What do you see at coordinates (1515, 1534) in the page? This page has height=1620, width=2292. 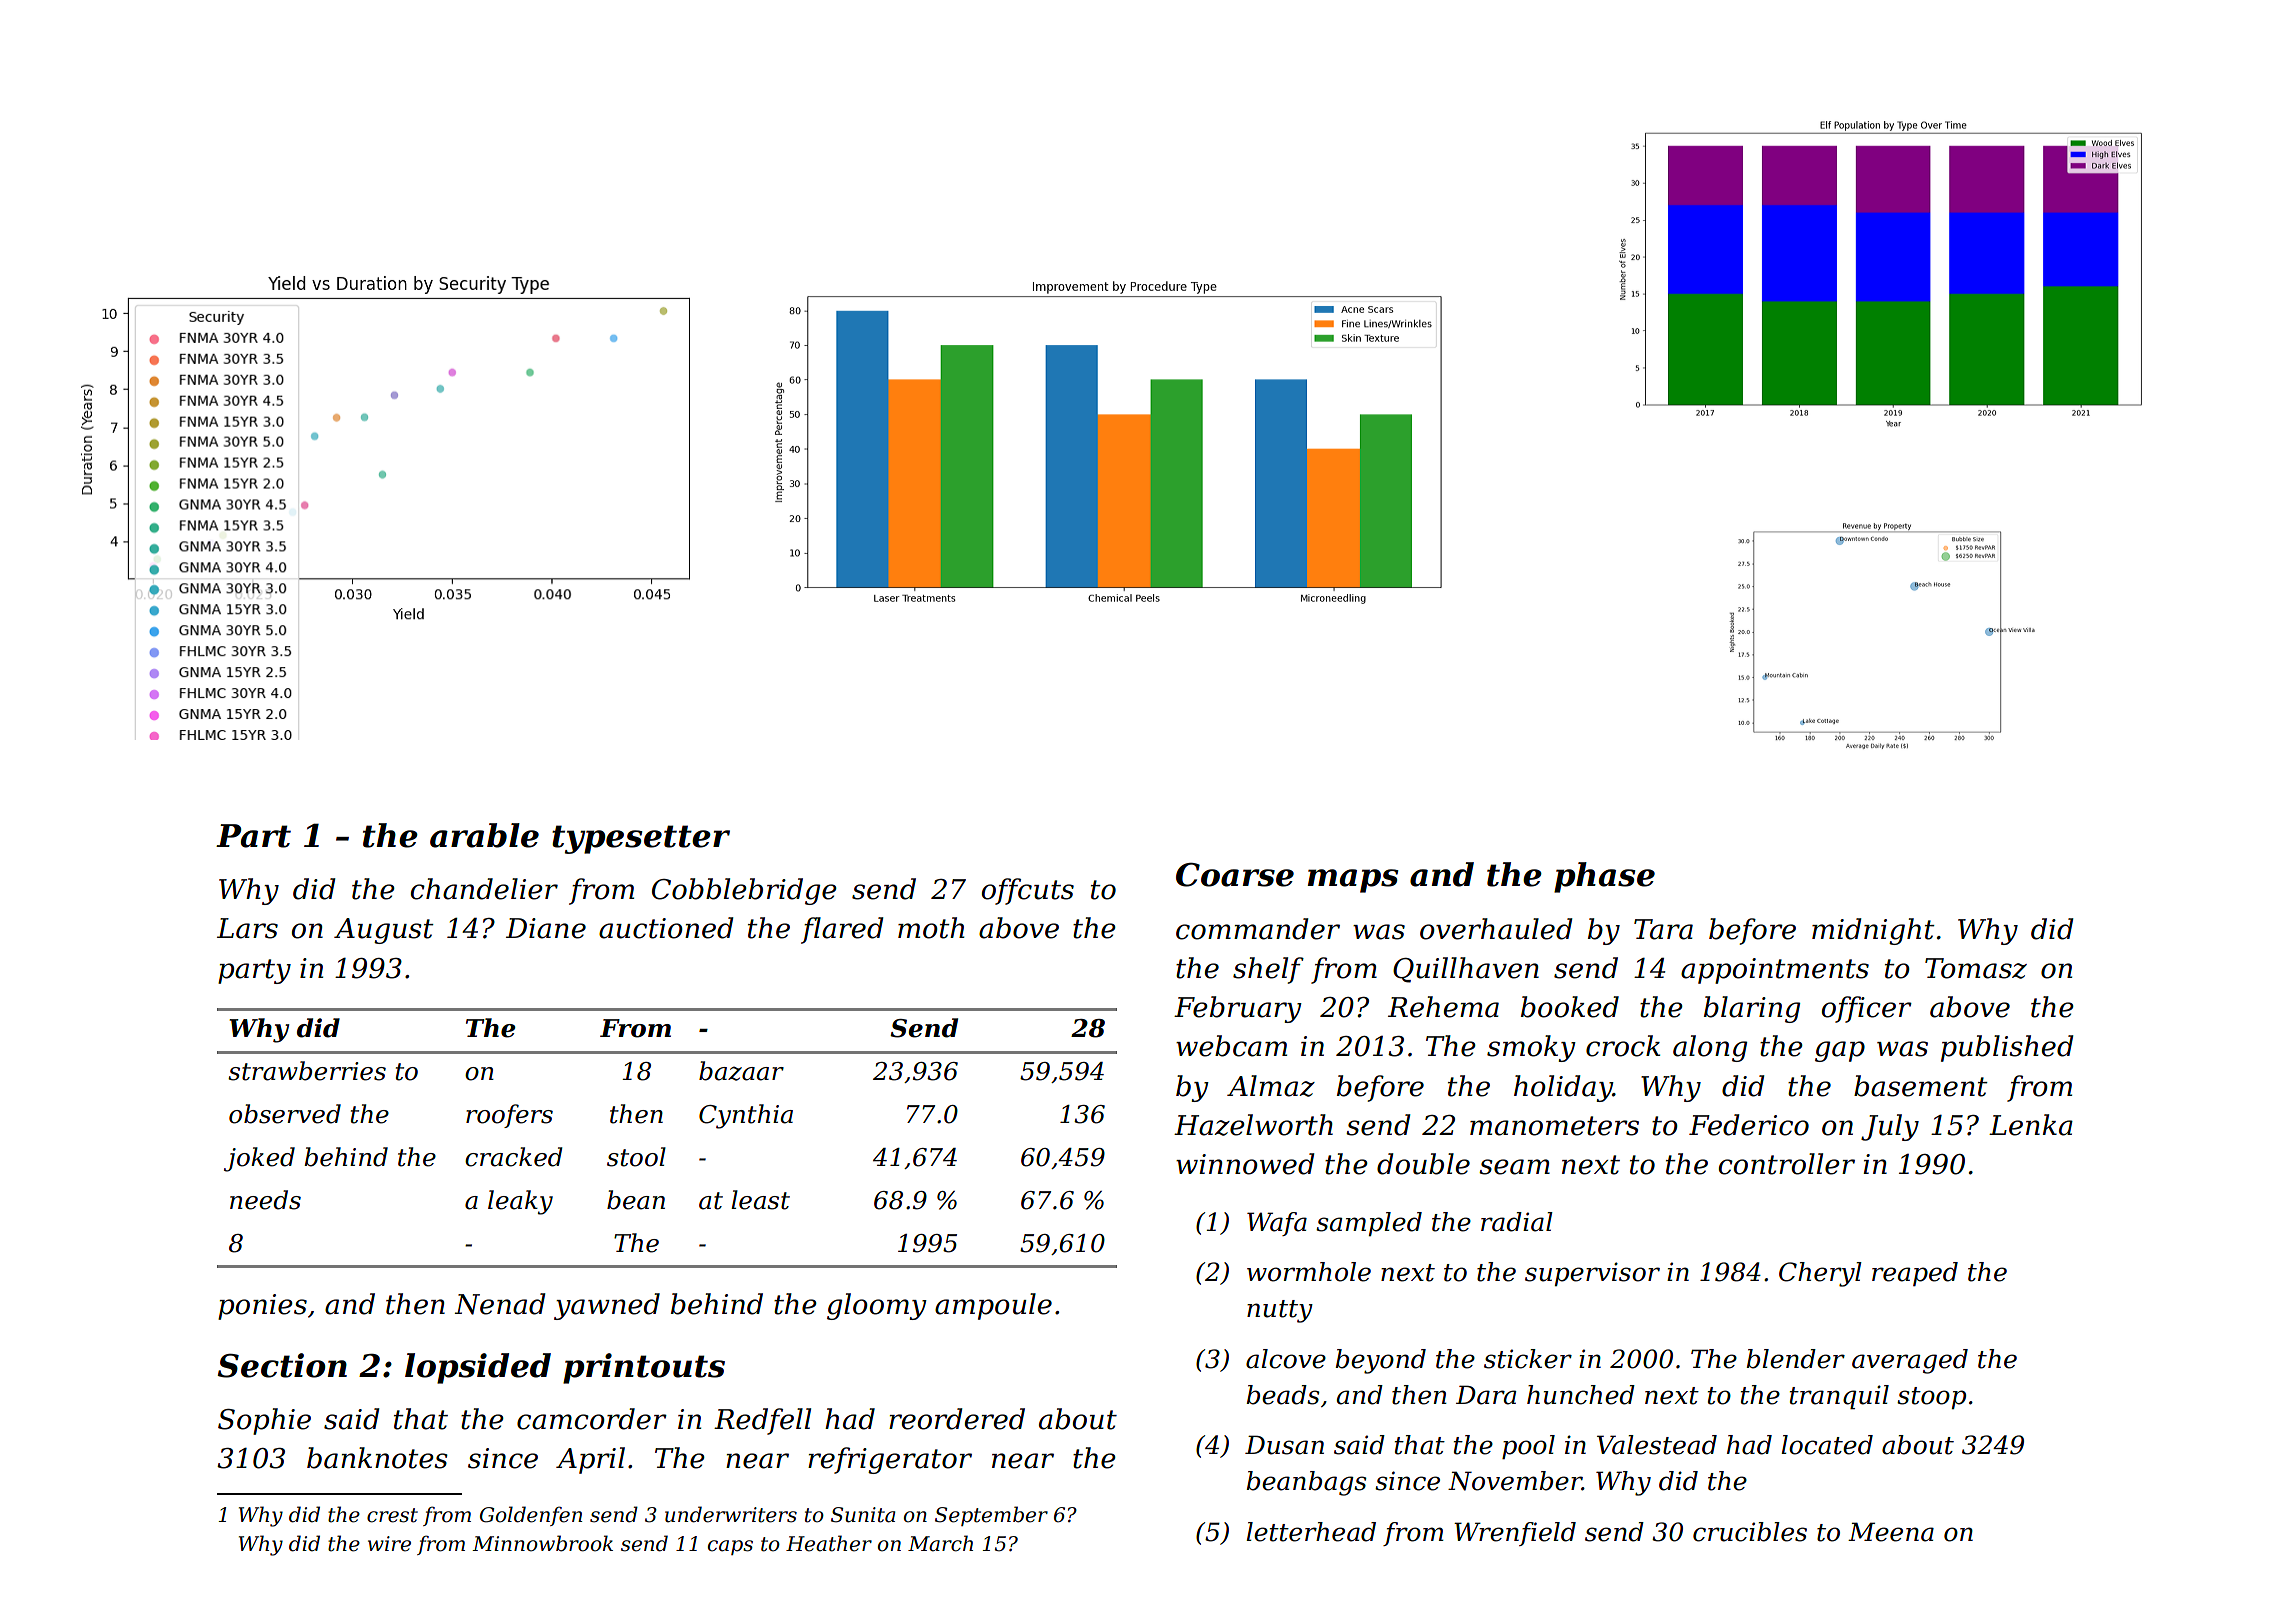 I see `Wrenfield` at bounding box center [1515, 1534].
